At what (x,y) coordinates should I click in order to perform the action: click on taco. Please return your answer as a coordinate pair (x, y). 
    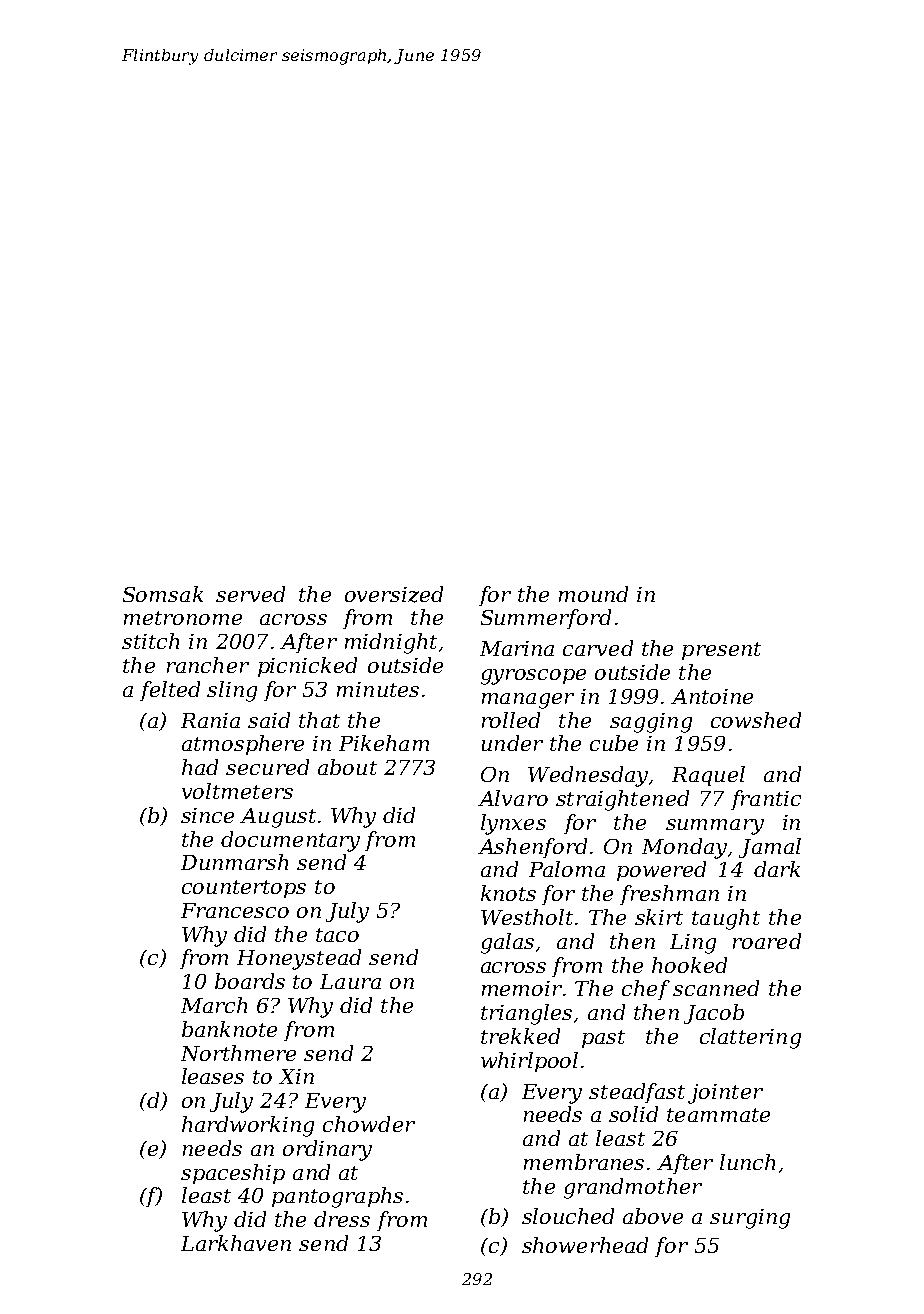
    Looking at the image, I should click on (337, 935).
